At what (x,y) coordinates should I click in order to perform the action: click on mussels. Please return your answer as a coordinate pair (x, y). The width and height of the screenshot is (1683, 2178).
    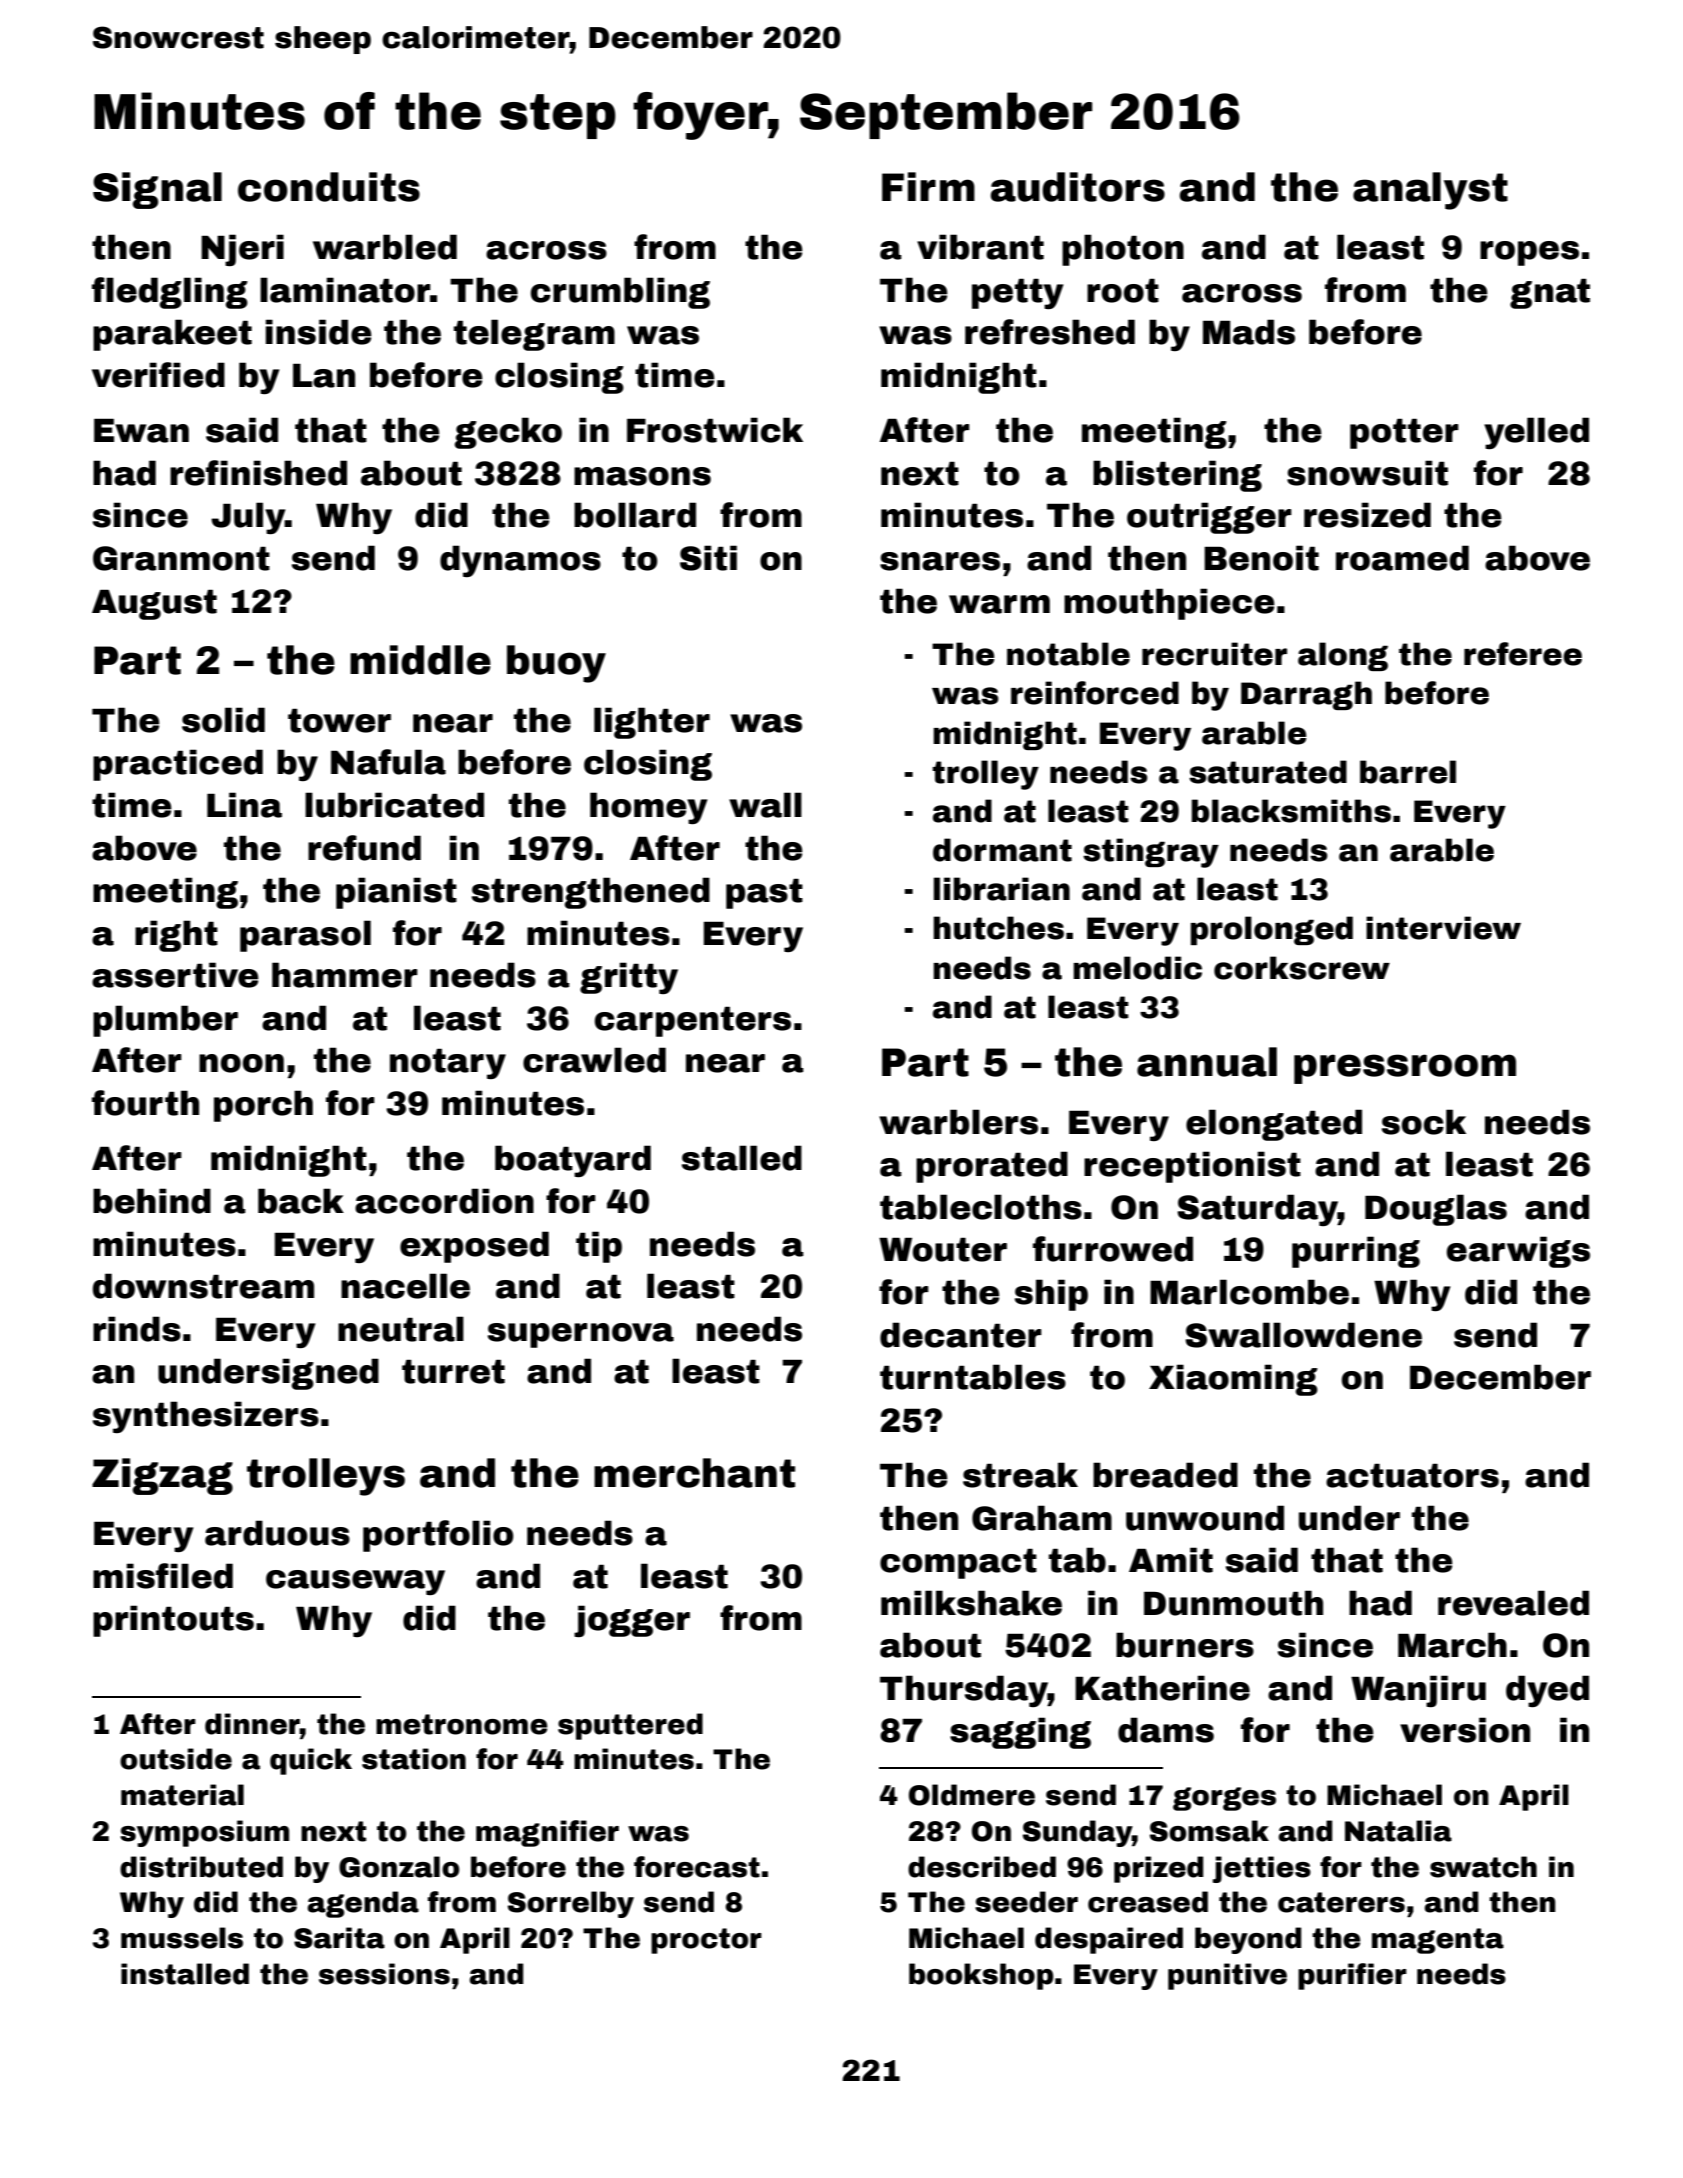
    Looking at the image, I should click on (182, 1938).
